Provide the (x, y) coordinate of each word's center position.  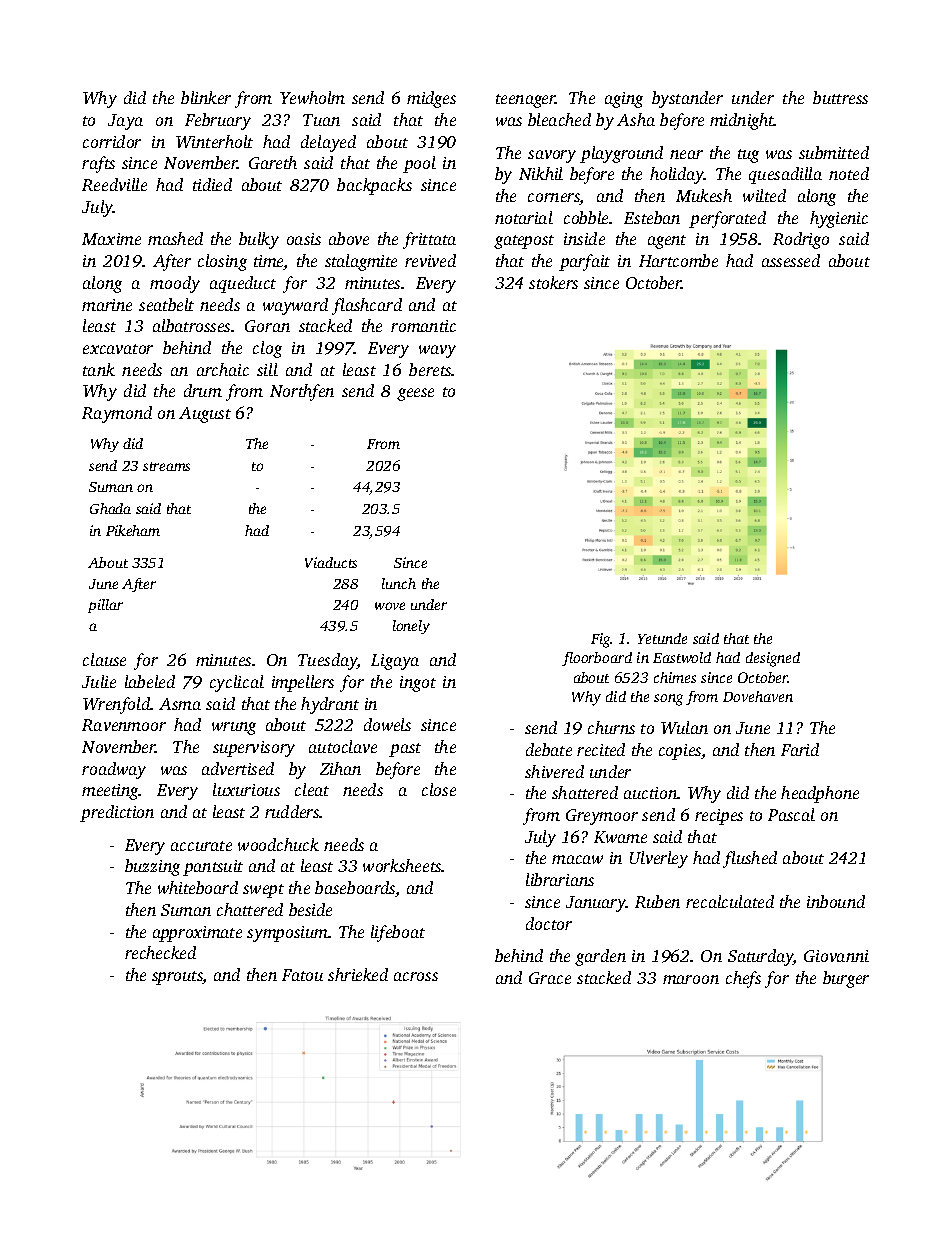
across (416, 976)
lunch (399, 583)
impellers (303, 683)
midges (431, 99)
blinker (206, 97)
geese (415, 394)
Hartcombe (678, 260)
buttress (840, 97)
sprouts (177, 978)
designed (773, 659)
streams (166, 466)
